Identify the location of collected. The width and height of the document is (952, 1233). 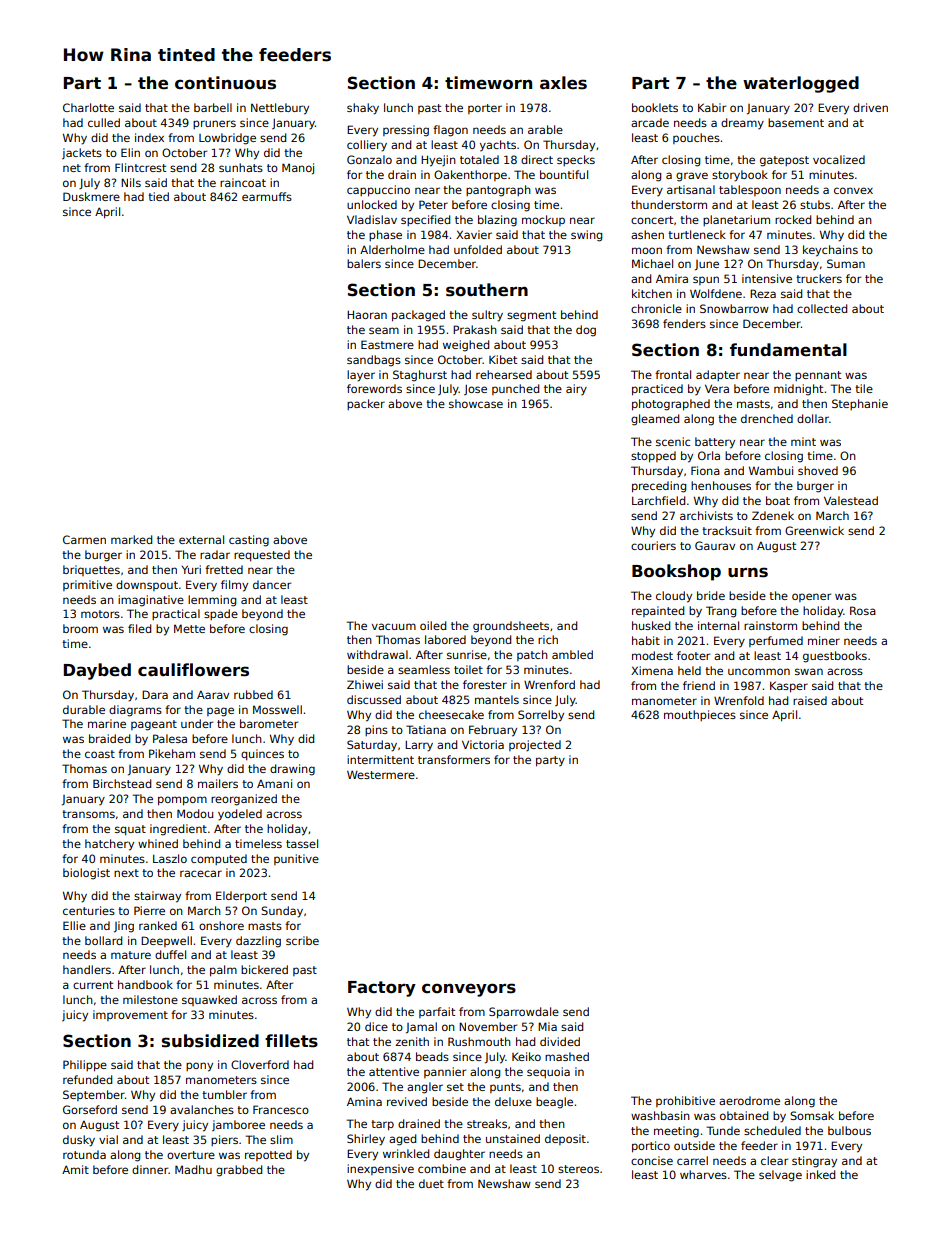
(822, 308).
